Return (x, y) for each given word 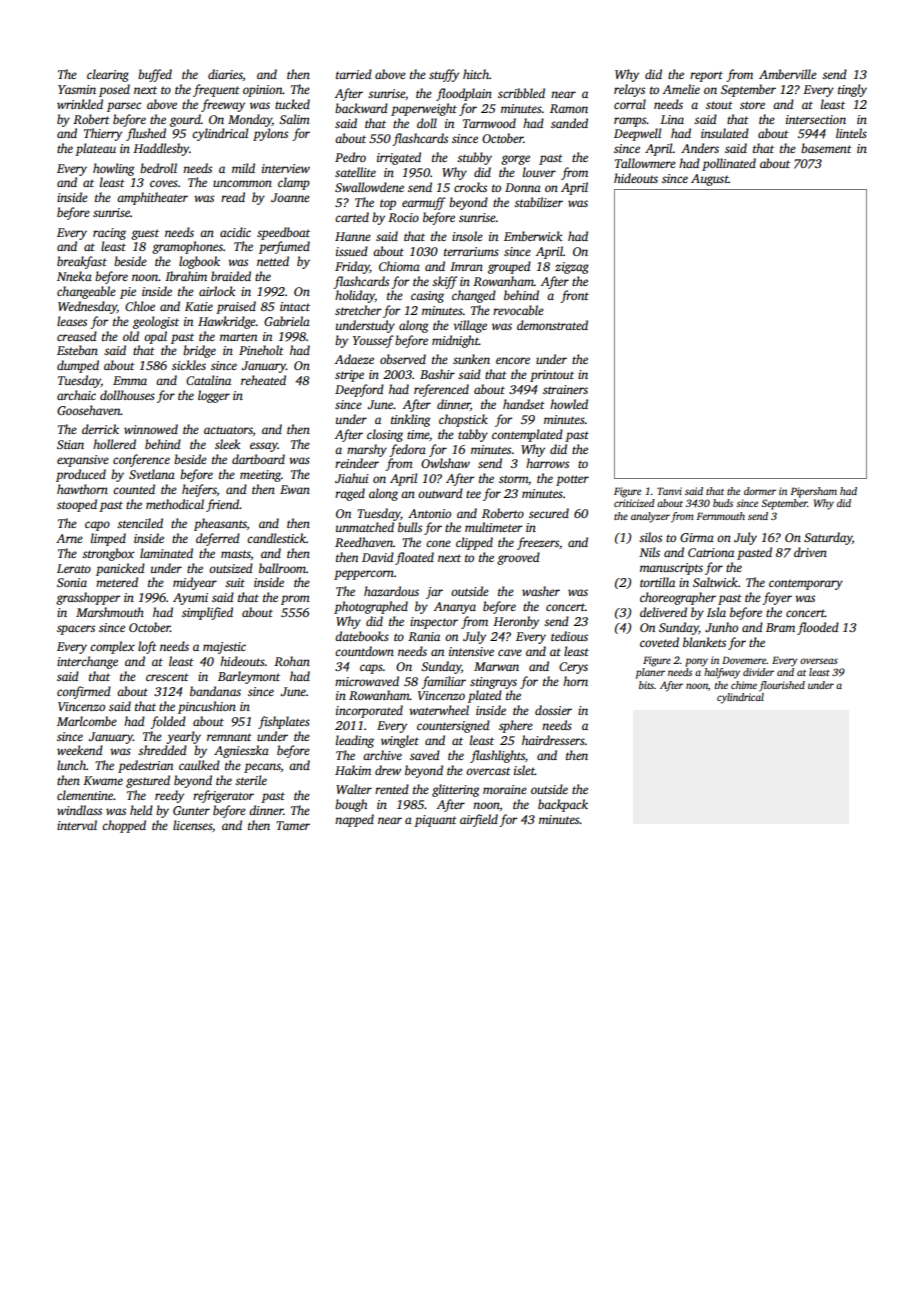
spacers (76, 630)
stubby (474, 158)
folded (168, 722)
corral (630, 104)
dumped (78, 366)
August (710, 180)
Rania (424, 636)
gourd (185, 120)
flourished (782, 686)
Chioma (399, 266)
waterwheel (439, 710)
